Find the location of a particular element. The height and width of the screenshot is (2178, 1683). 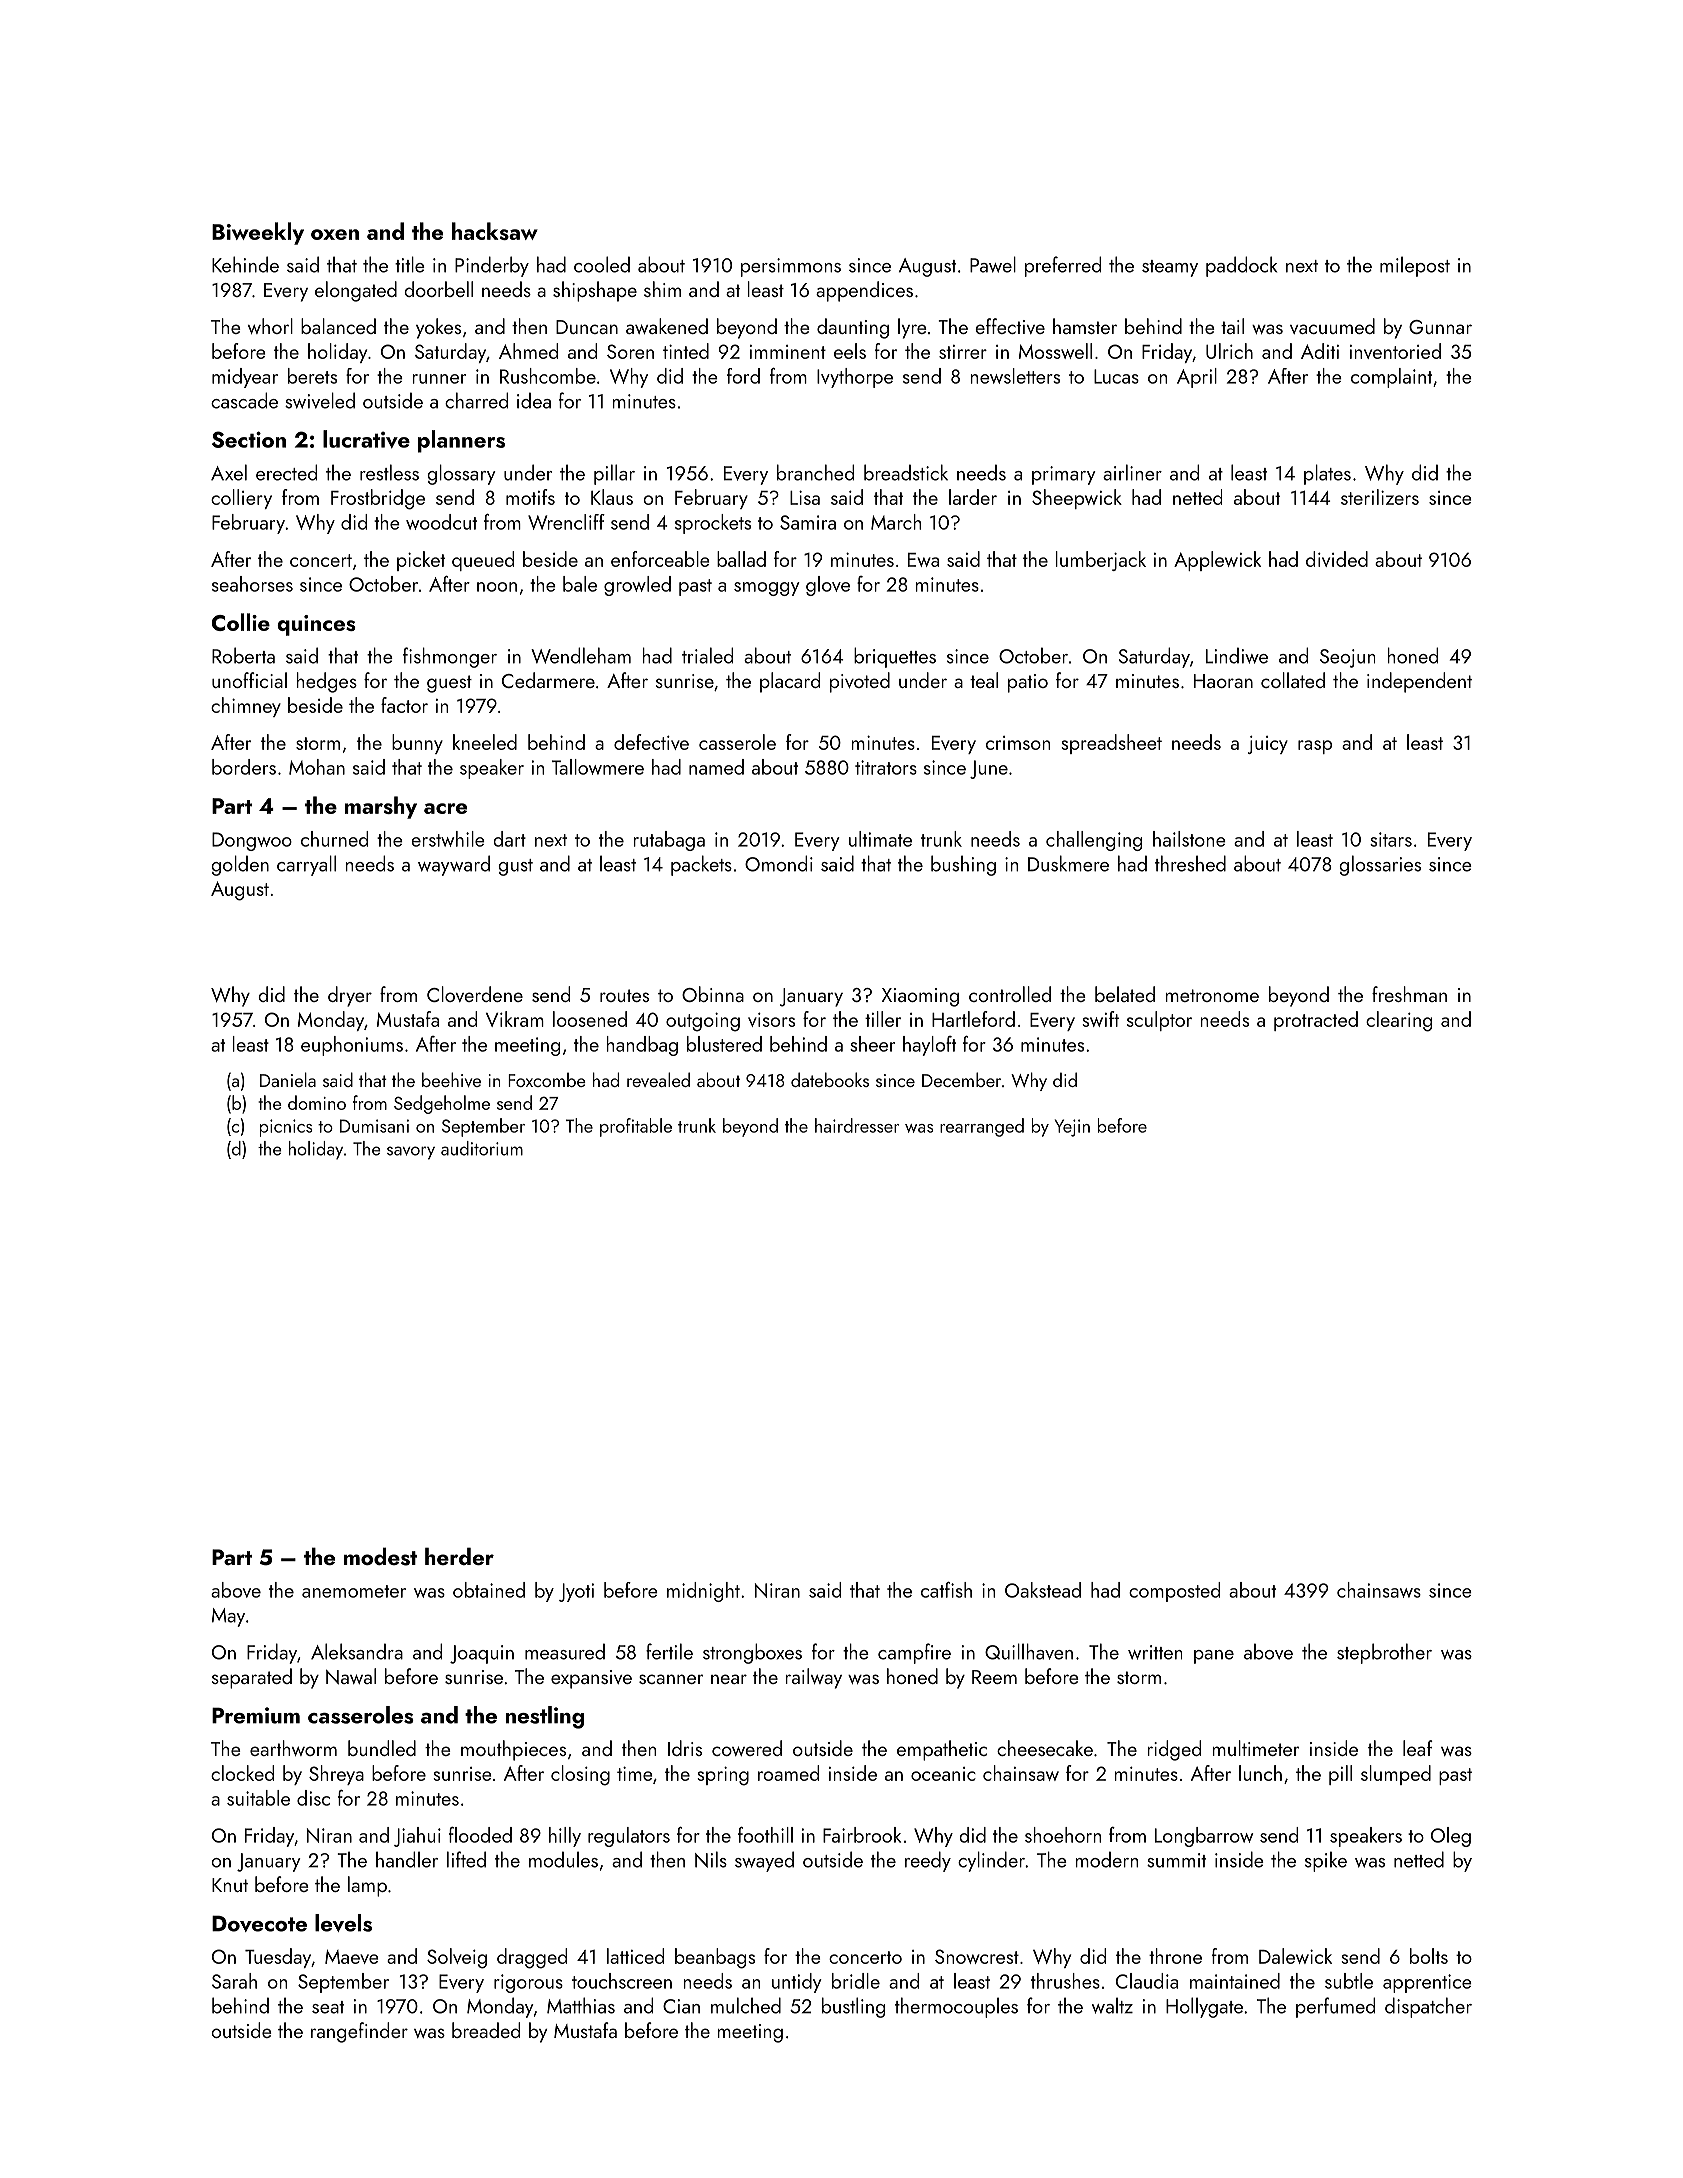

rangefinder is located at coordinates (359, 2032).
